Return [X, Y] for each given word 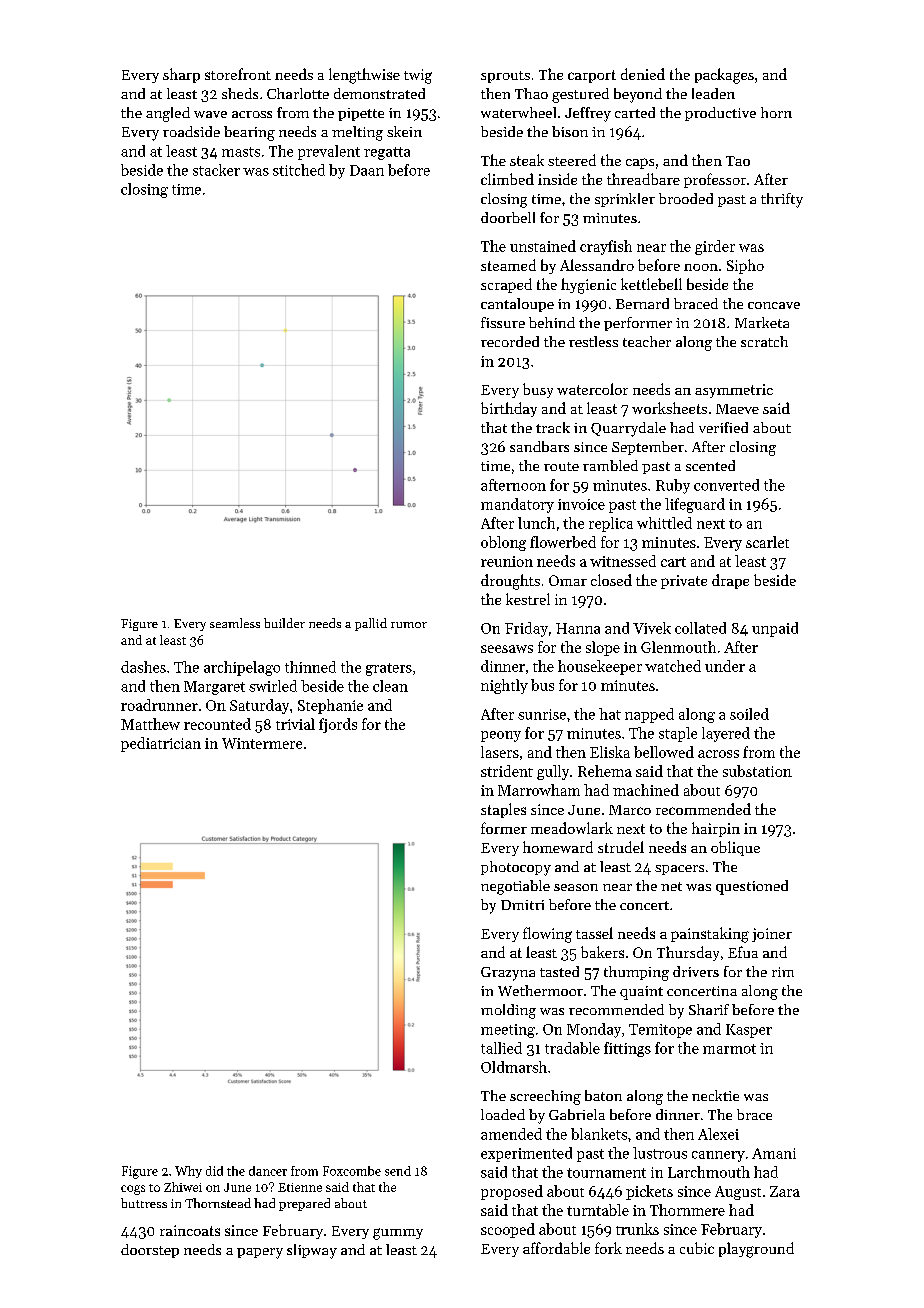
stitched [299, 170]
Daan [367, 170]
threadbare [643, 179]
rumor [409, 625]
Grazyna [508, 974]
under [725, 666]
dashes [143, 667]
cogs [133, 1190]
